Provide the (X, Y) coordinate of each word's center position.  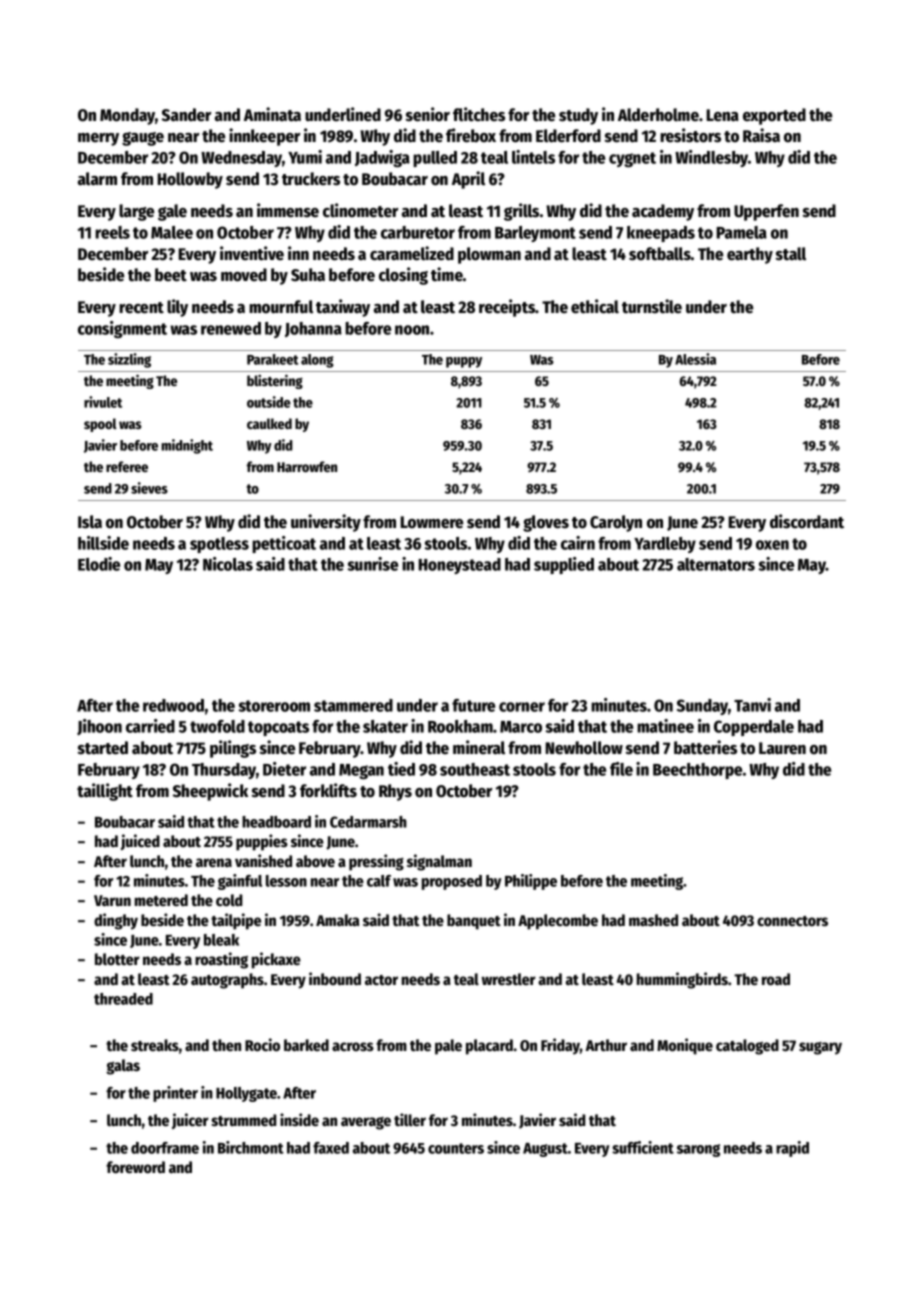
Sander (186, 115)
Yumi (305, 157)
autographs (227, 981)
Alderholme (658, 115)
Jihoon (99, 727)
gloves (546, 523)
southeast (475, 769)
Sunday (702, 707)
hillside (103, 543)
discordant (807, 521)
